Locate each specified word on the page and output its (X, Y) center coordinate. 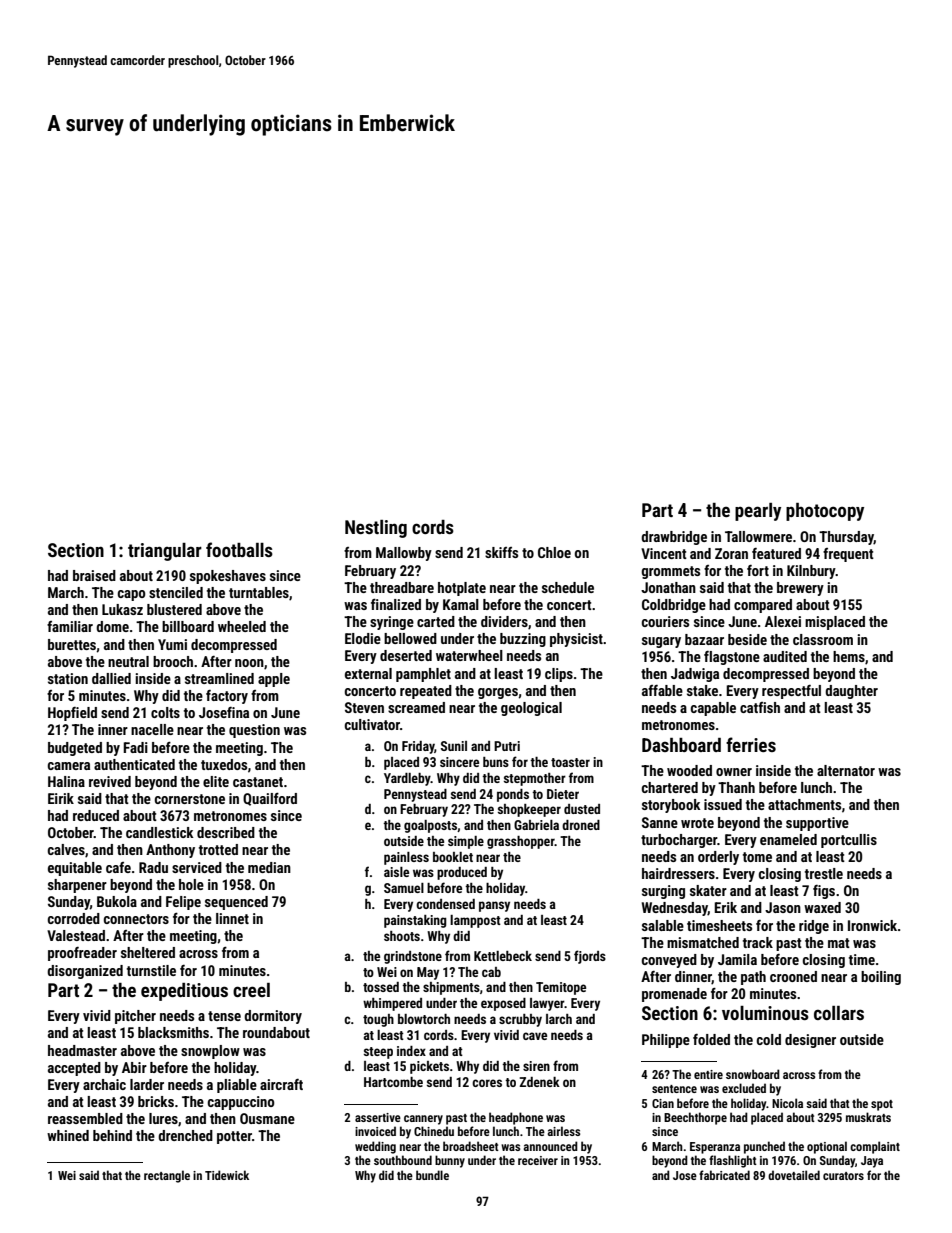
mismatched (703, 942)
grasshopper (521, 842)
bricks (156, 1101)
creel (251, 990)
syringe (392, 623)
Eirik (61, 798)
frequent (848, 555)
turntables (259, 592)
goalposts (430, 826)
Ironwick (872, 925)
